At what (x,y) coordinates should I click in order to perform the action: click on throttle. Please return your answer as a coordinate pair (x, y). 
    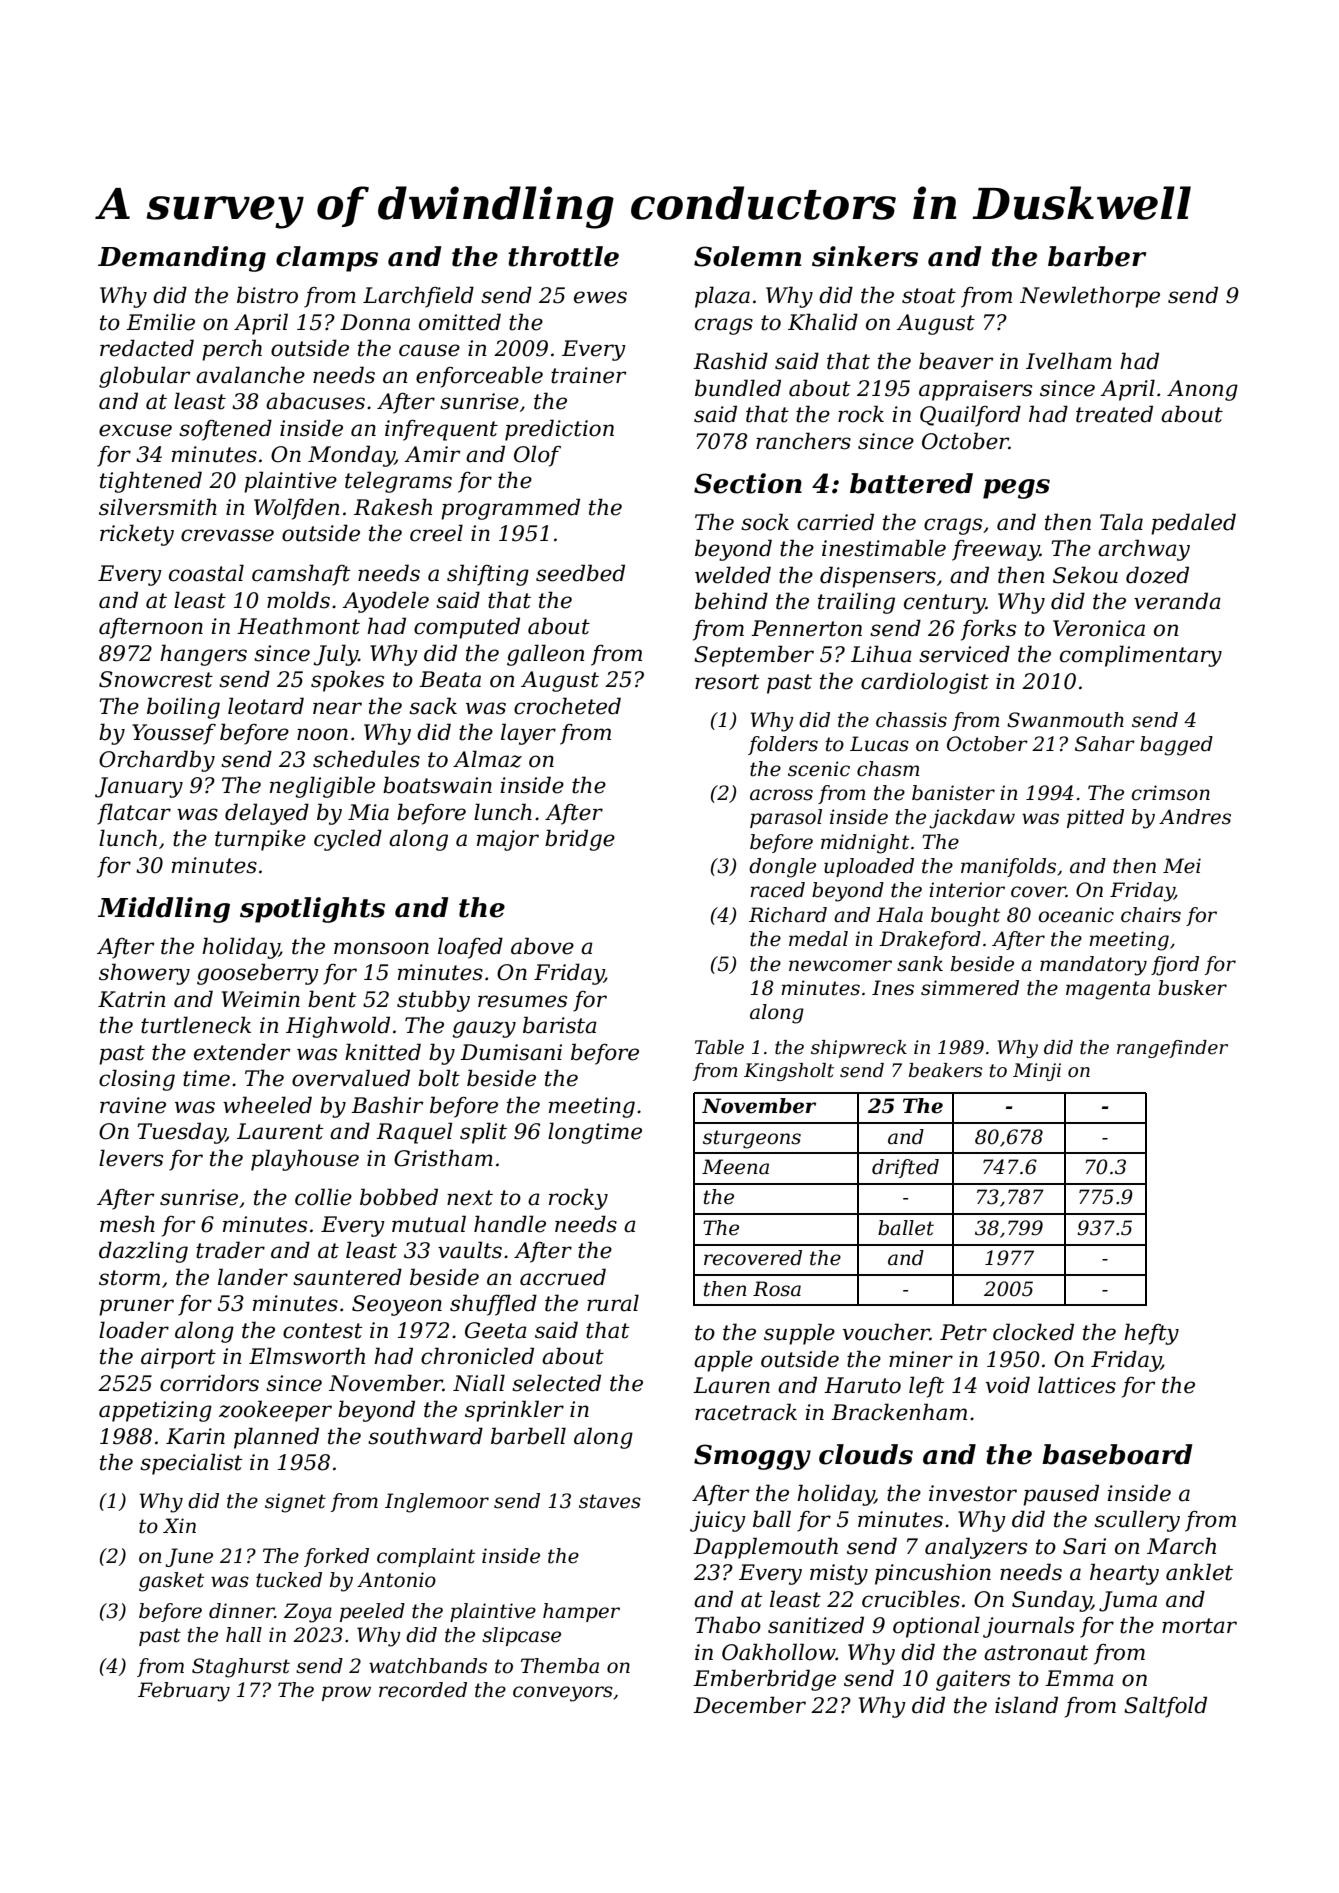
    Looking at the image, I should click on (563, 256).
